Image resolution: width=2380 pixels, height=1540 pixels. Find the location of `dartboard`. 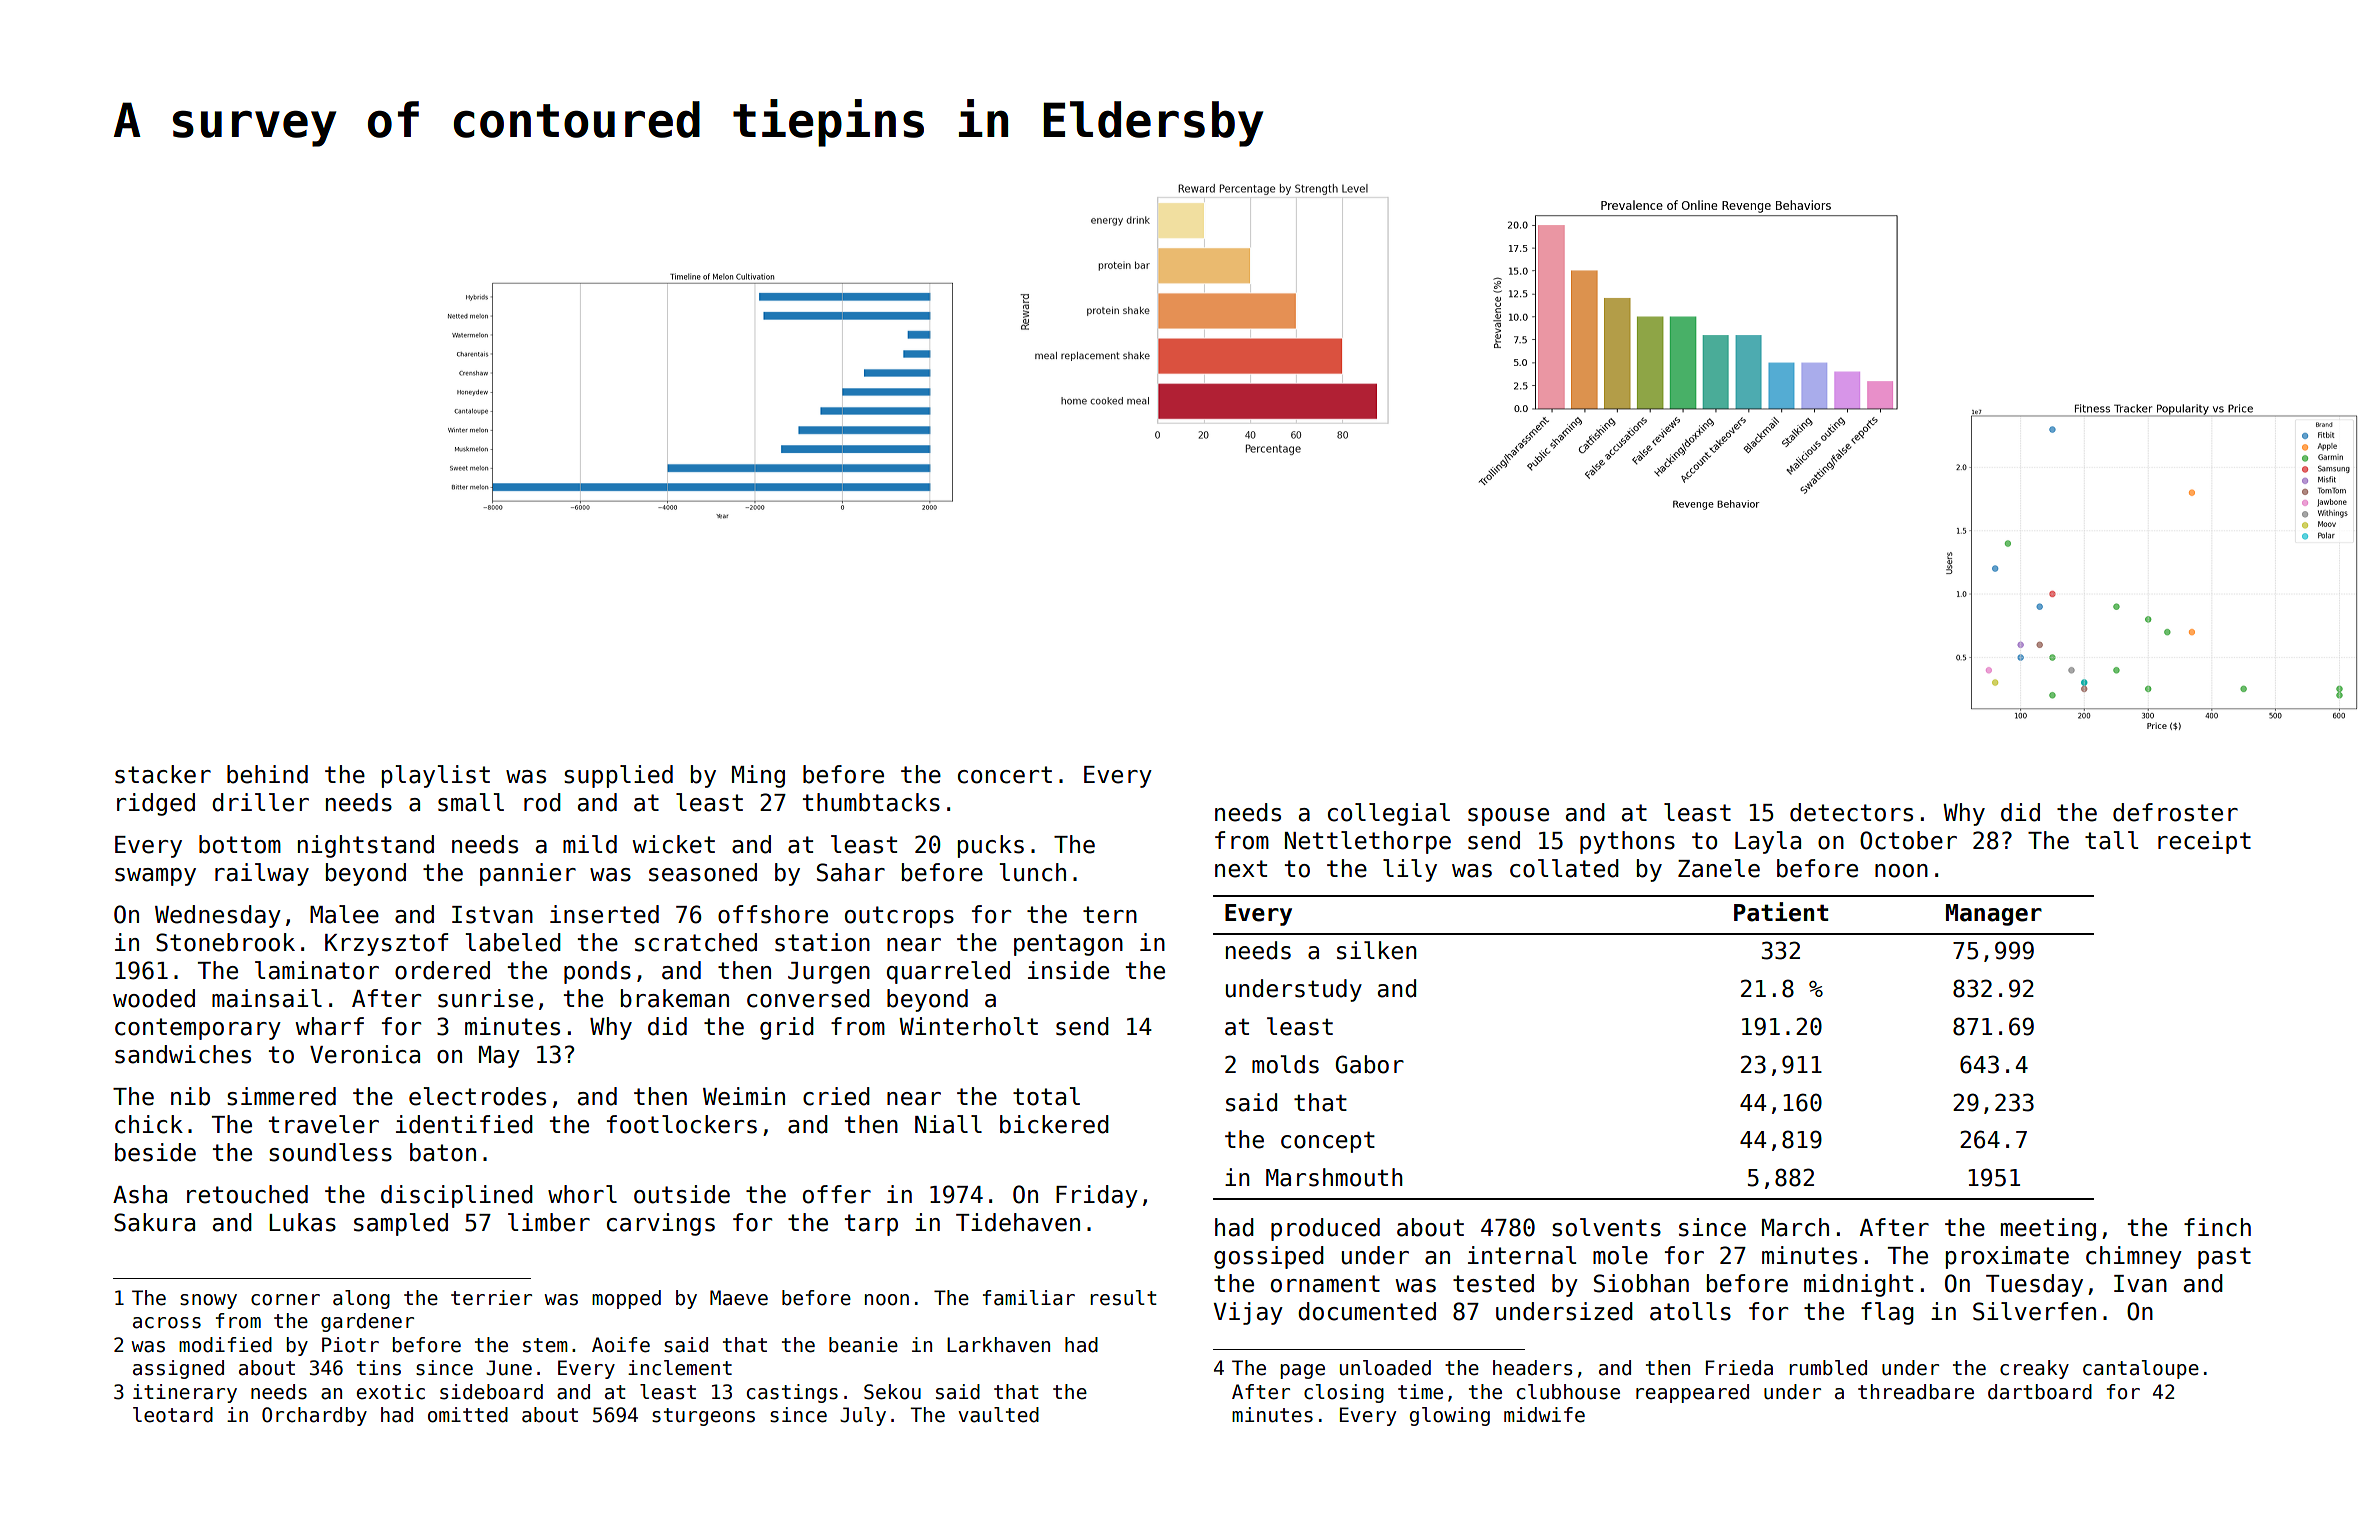

dartboard is located at coordinates (2040, 1392).
